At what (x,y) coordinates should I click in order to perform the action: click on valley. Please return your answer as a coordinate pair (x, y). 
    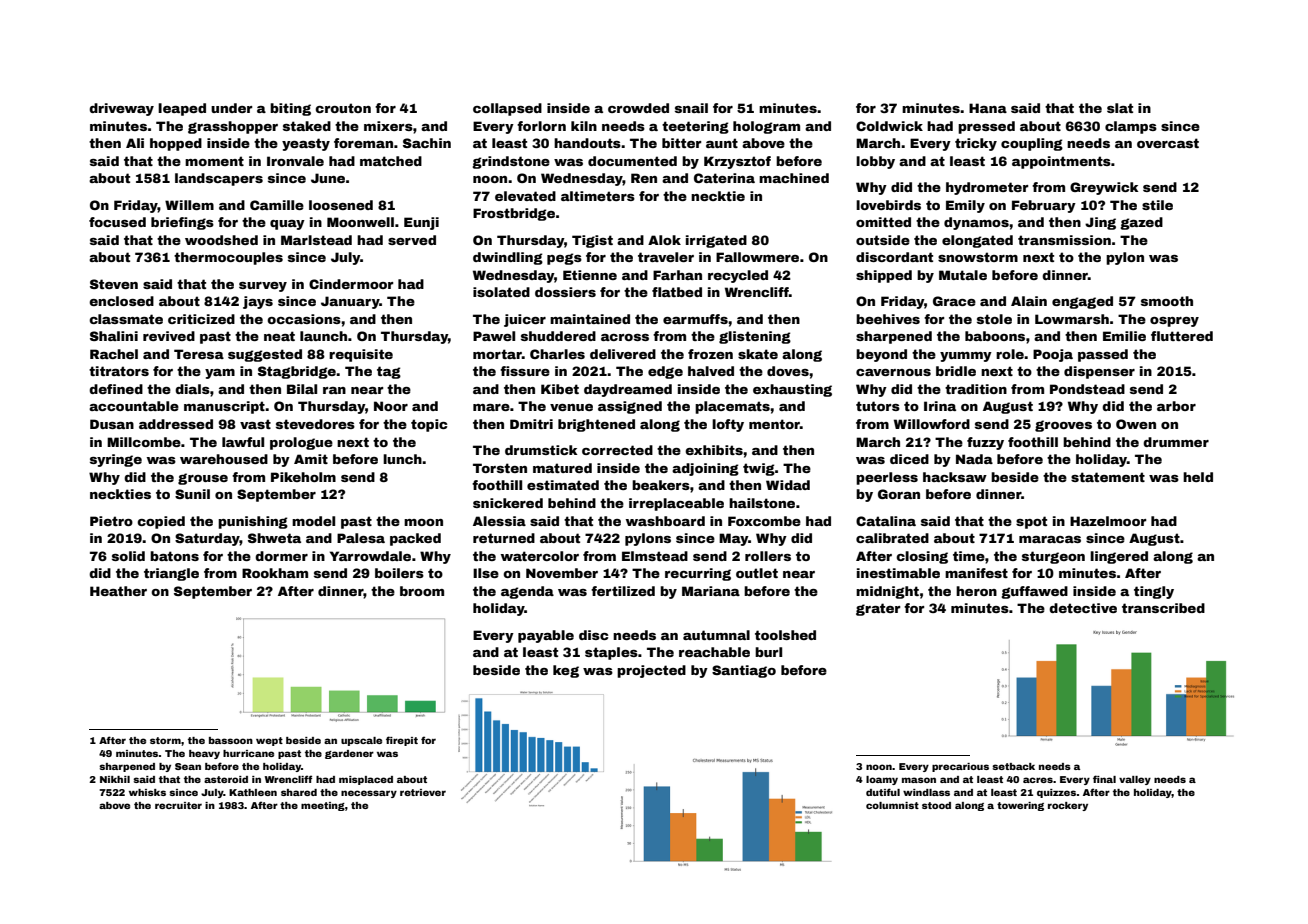
    Looking at the image, I should click on (1135, 780).
